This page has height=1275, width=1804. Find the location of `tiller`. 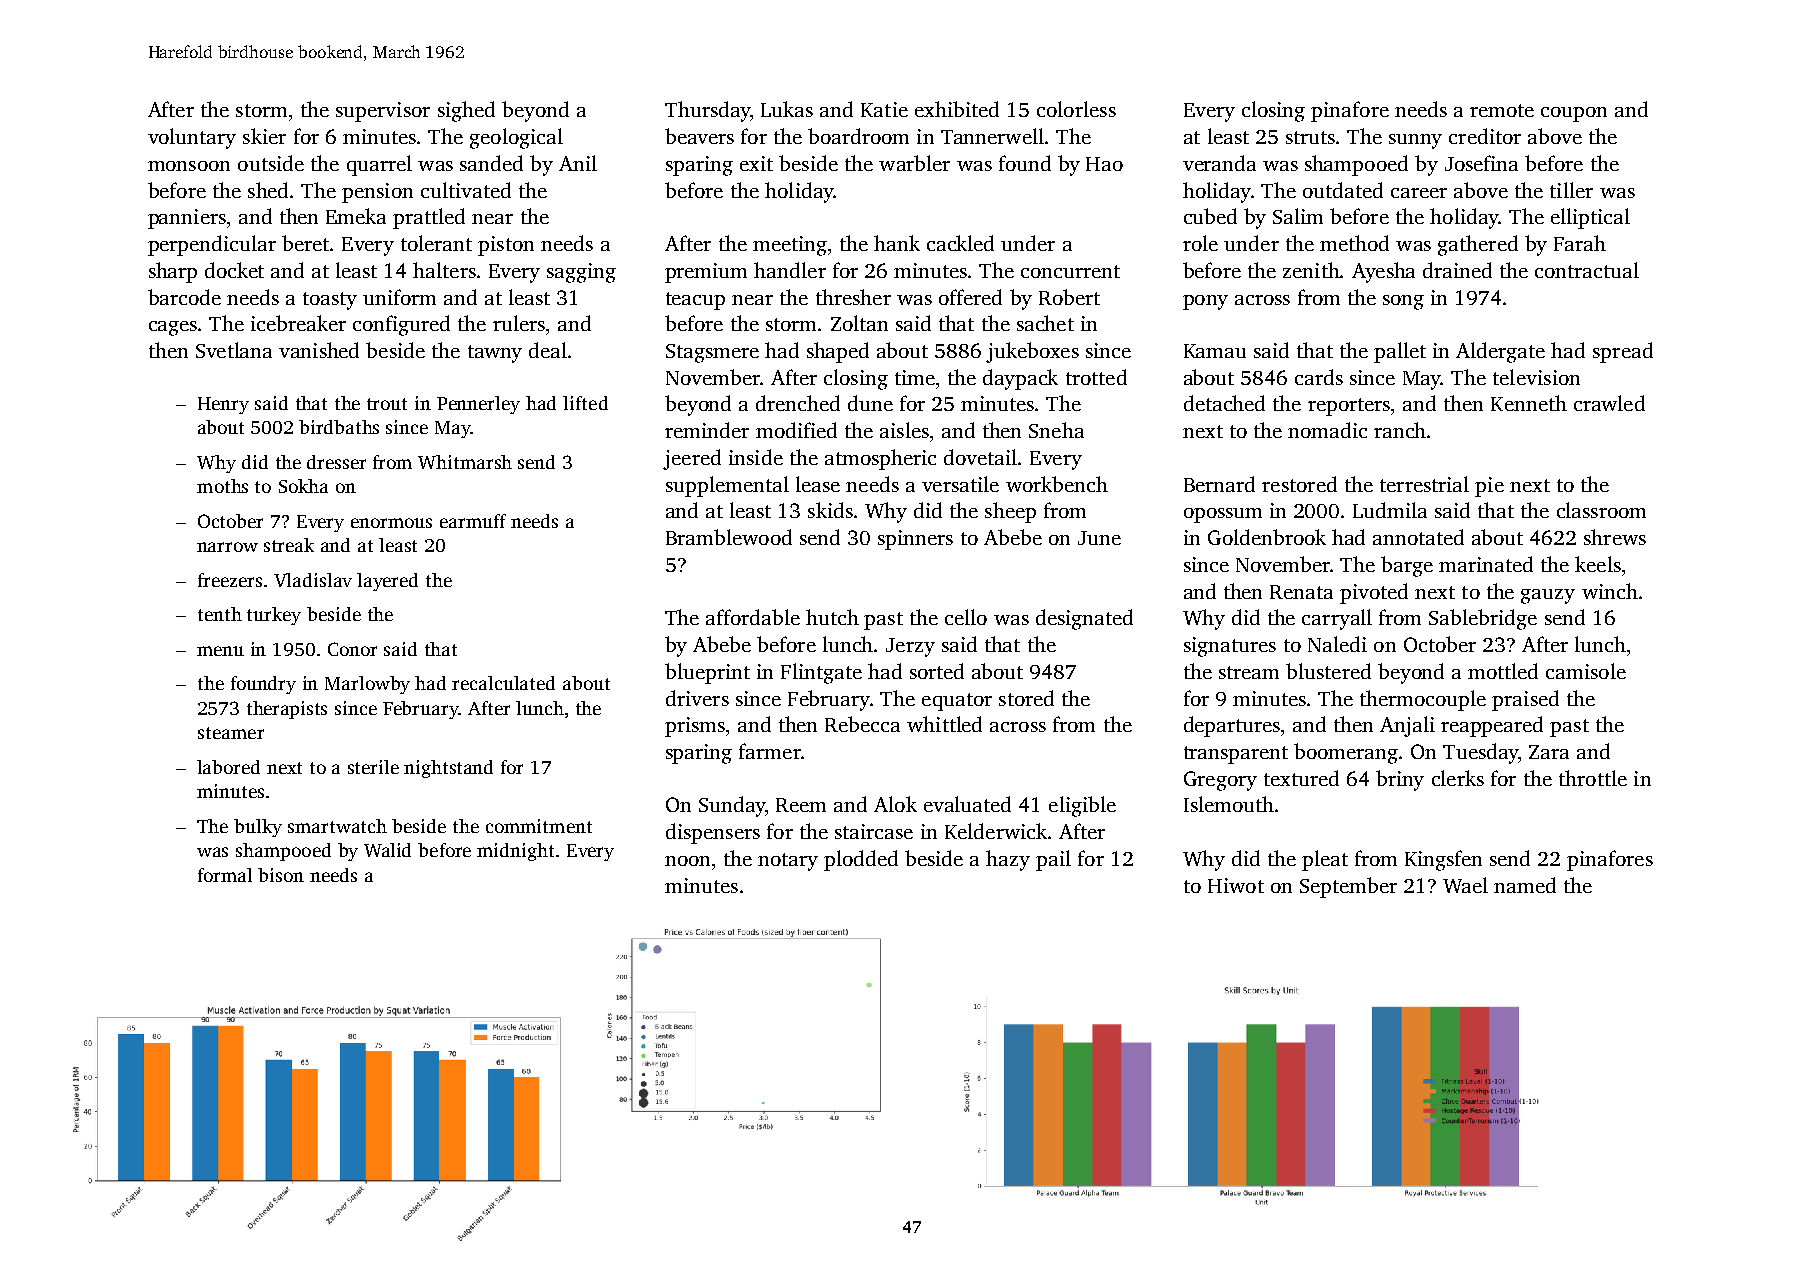

tiller is located at coordinates (1571, 190).
